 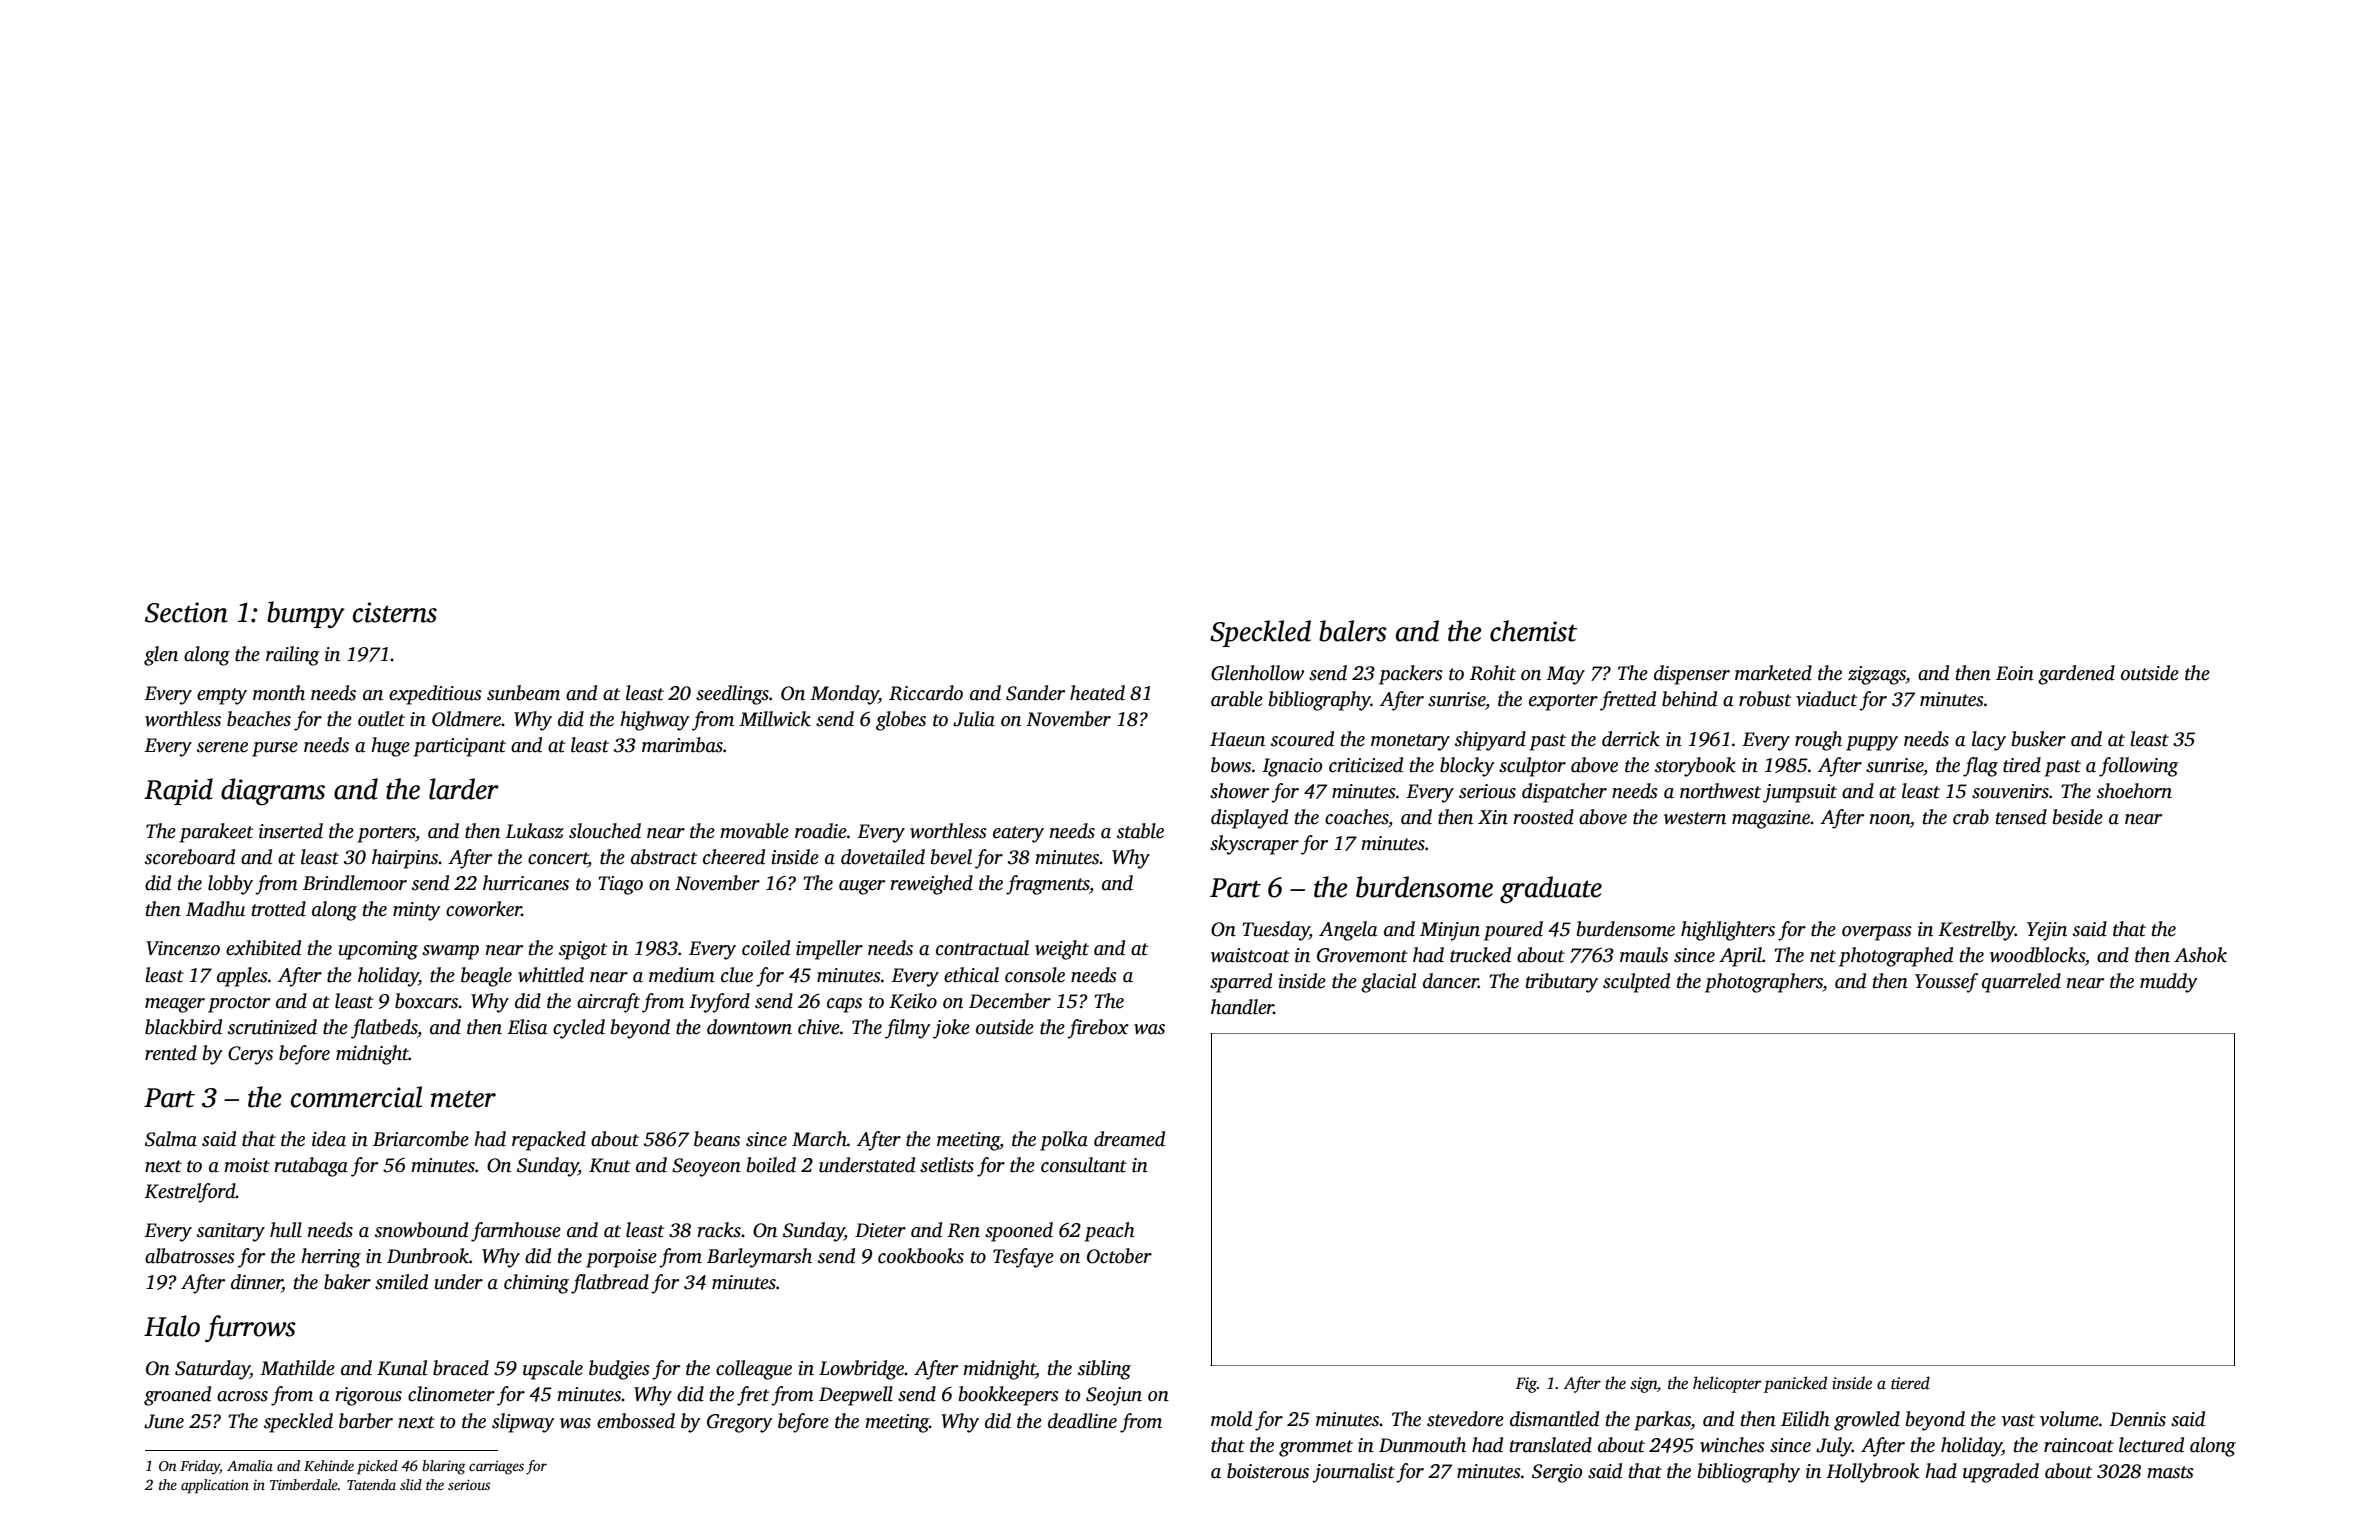 What do you see at coordinates (1872, 1473) in the image?
I see `Hollybrook` at bounding box center [1872, 1473].
